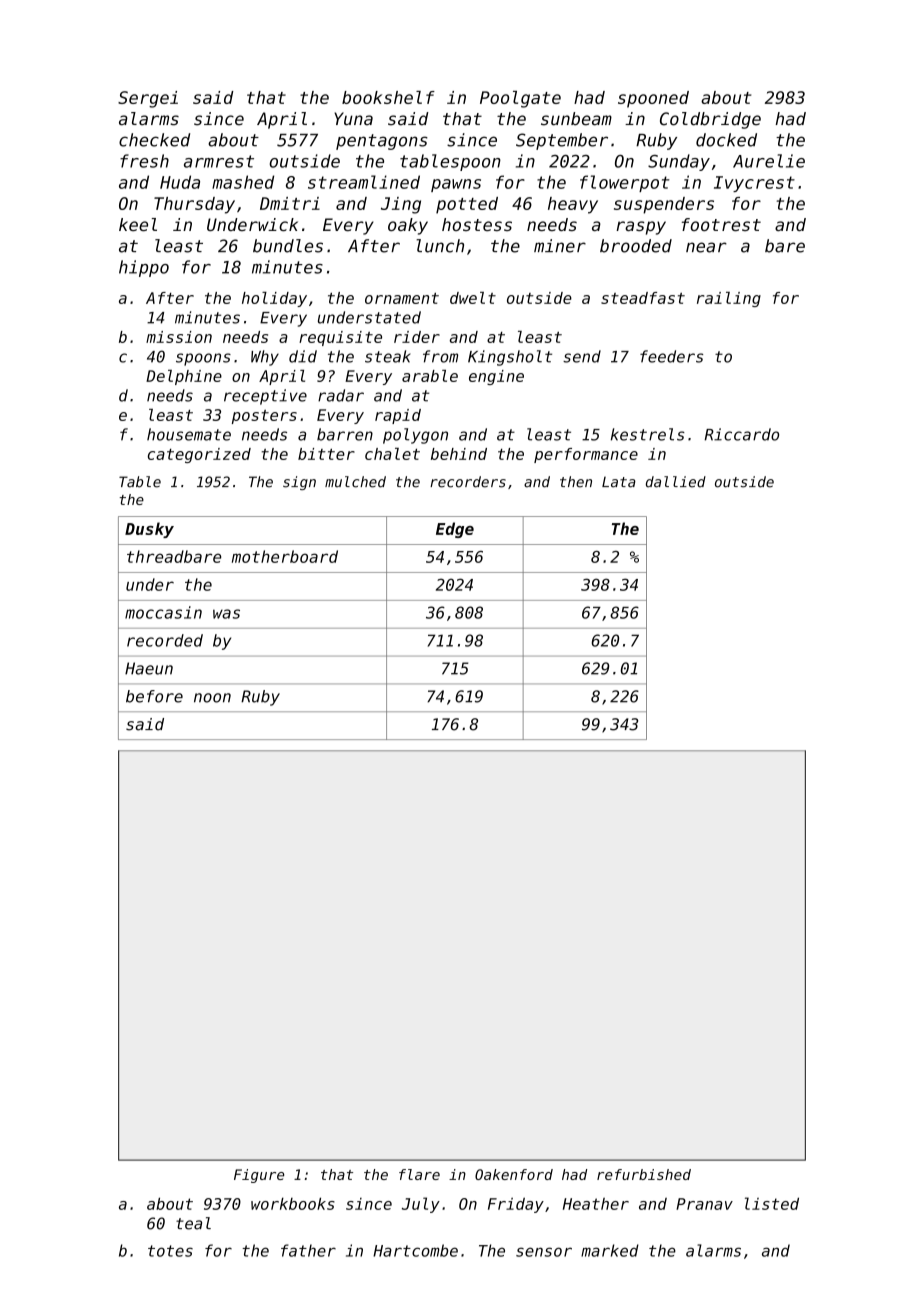 This document has width=924, height=1308. I want to click on bookshelf, so click(388, 97).
